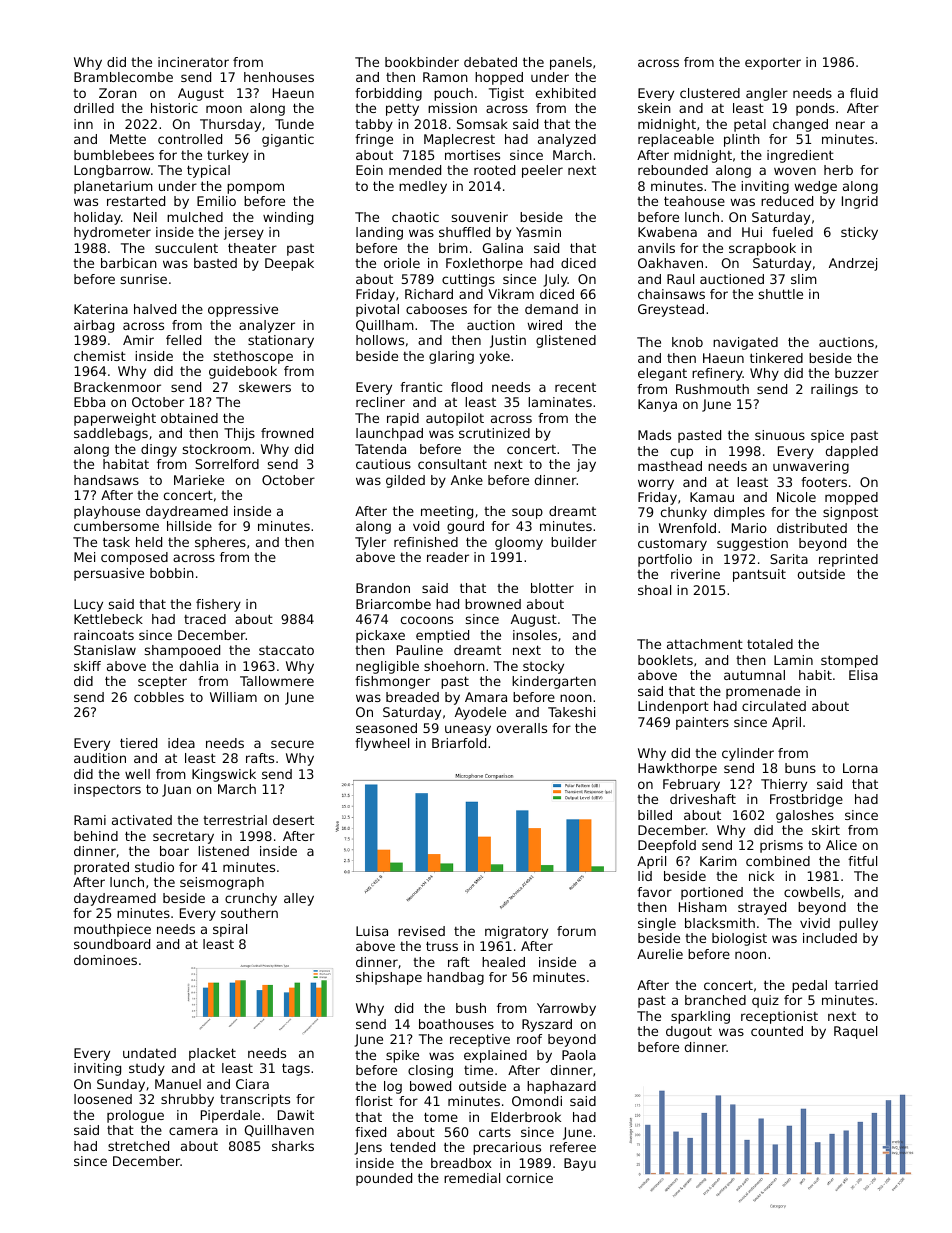  What do you see at coordinates (181, 743) in the document?
I see `idea` at bounding box center [181, 743].
